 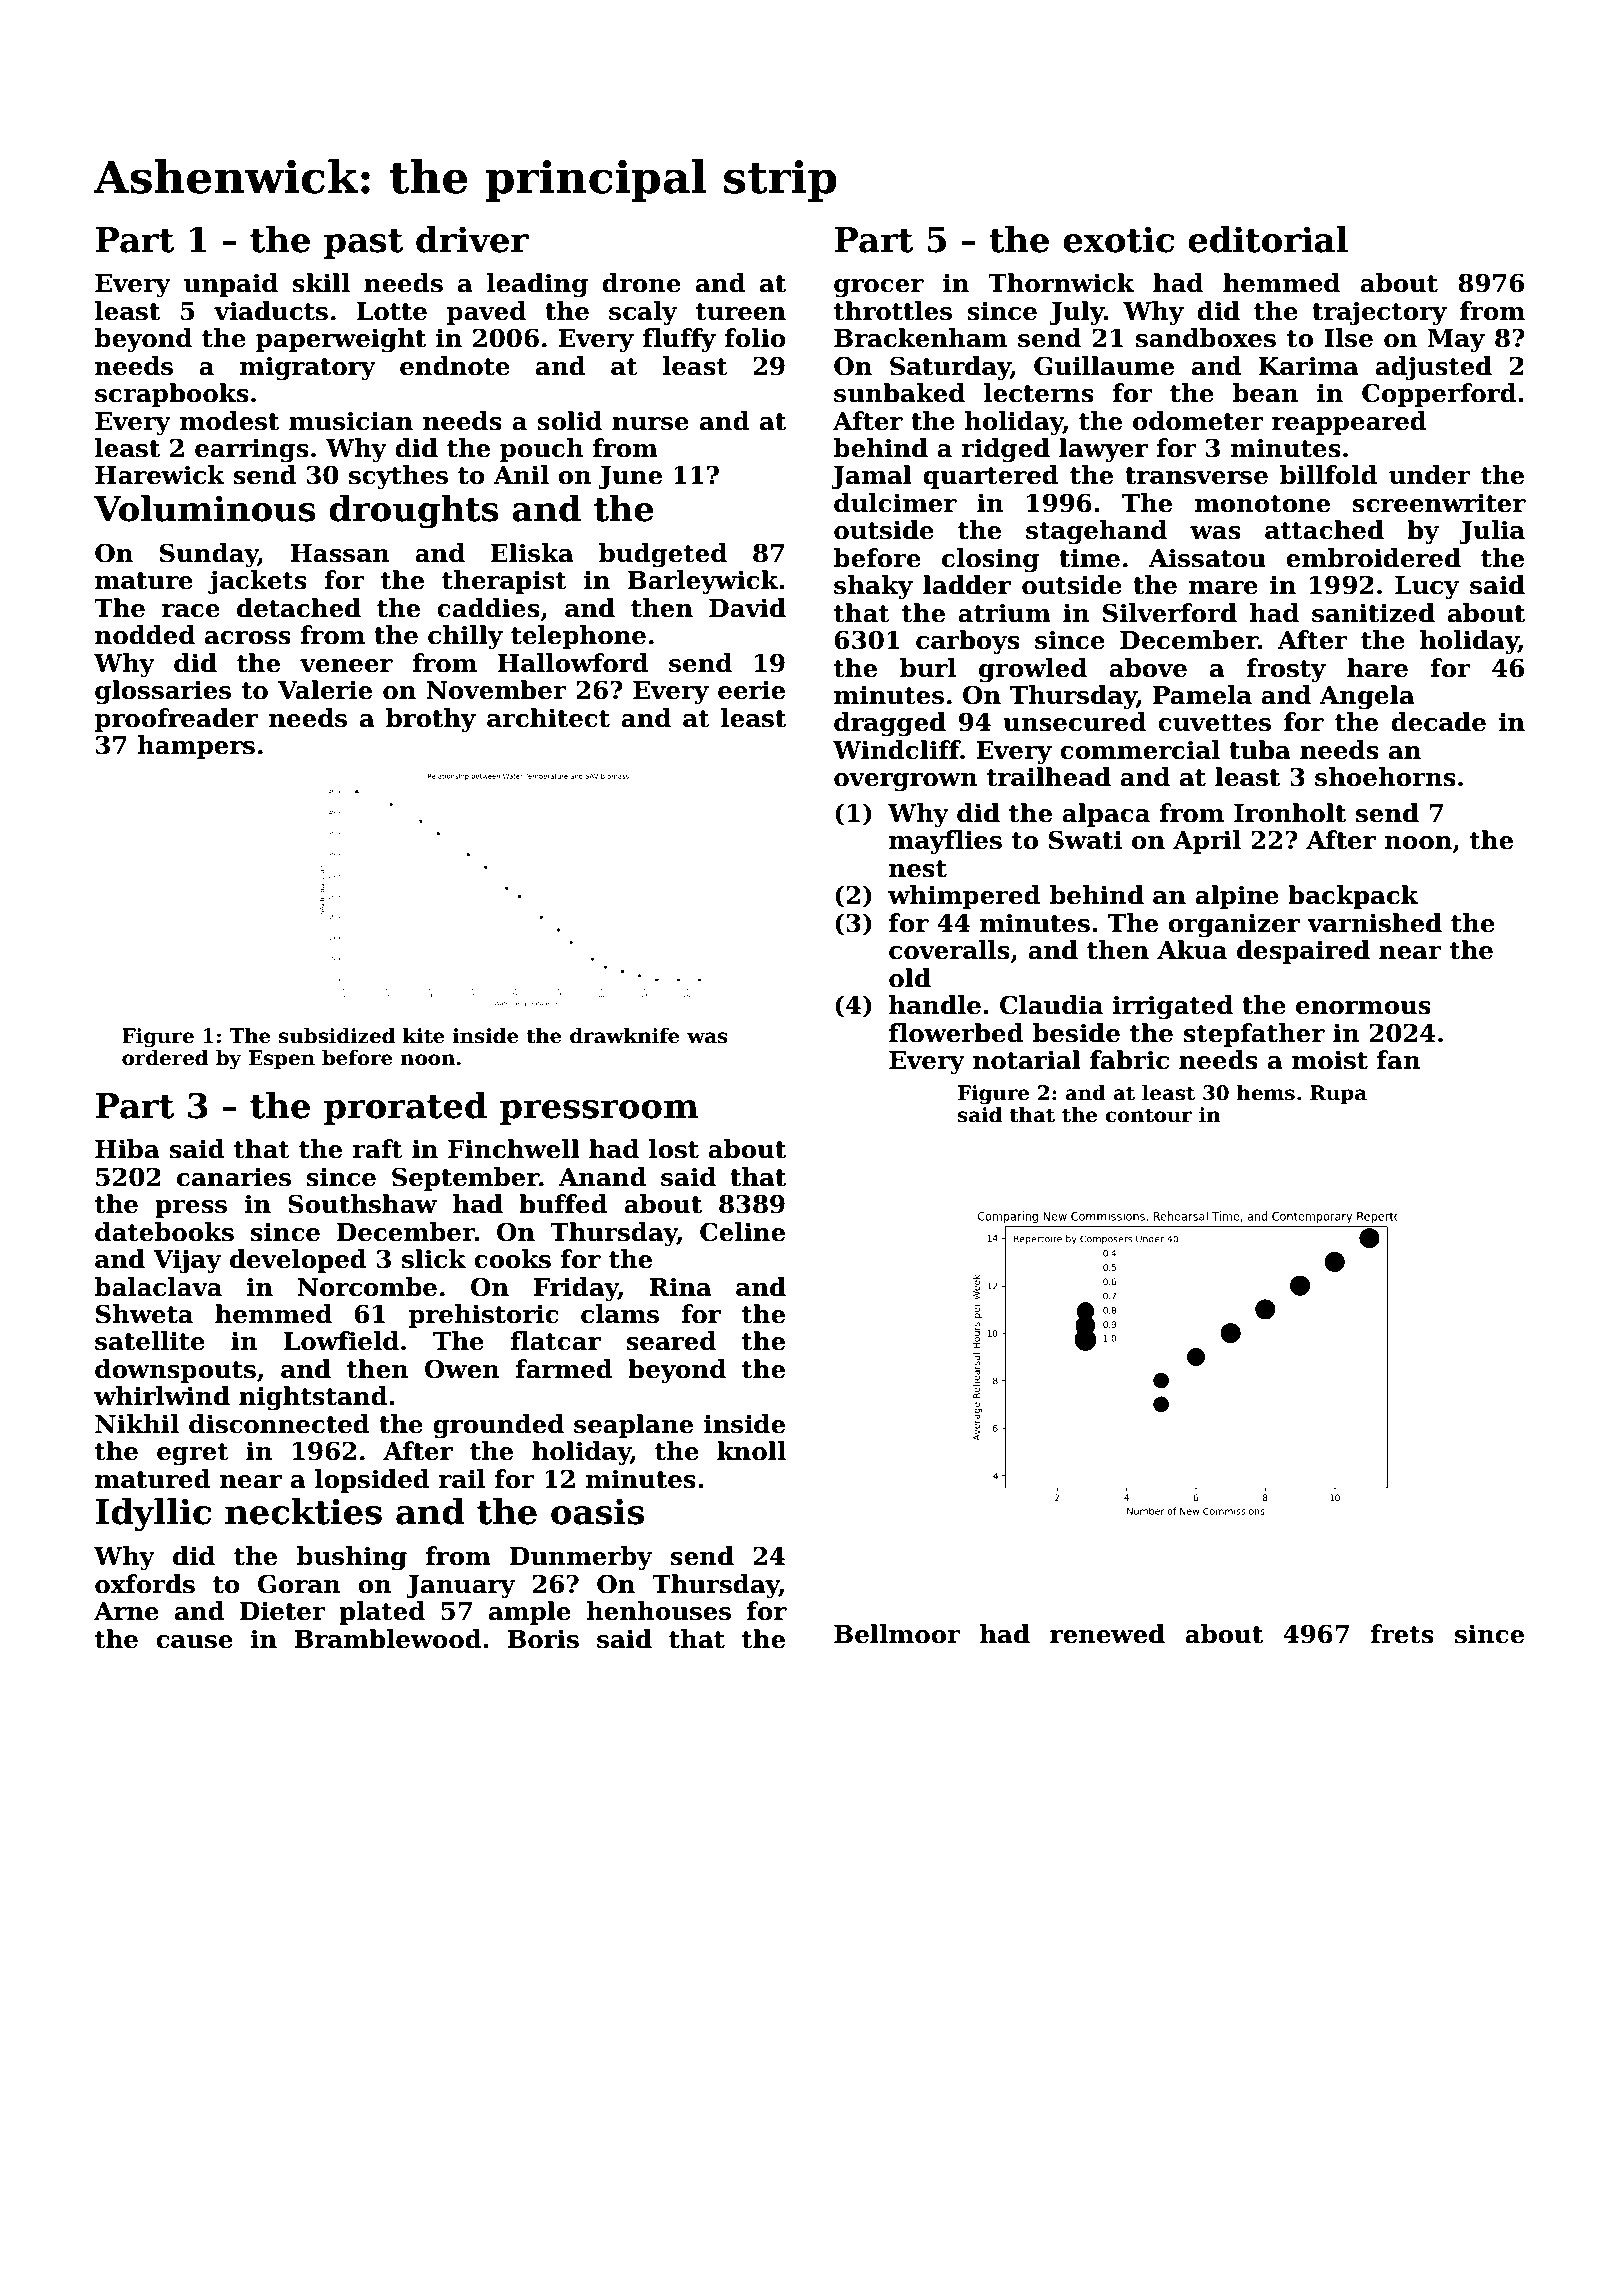 I want to click on past, so click(x=363, y=244).
